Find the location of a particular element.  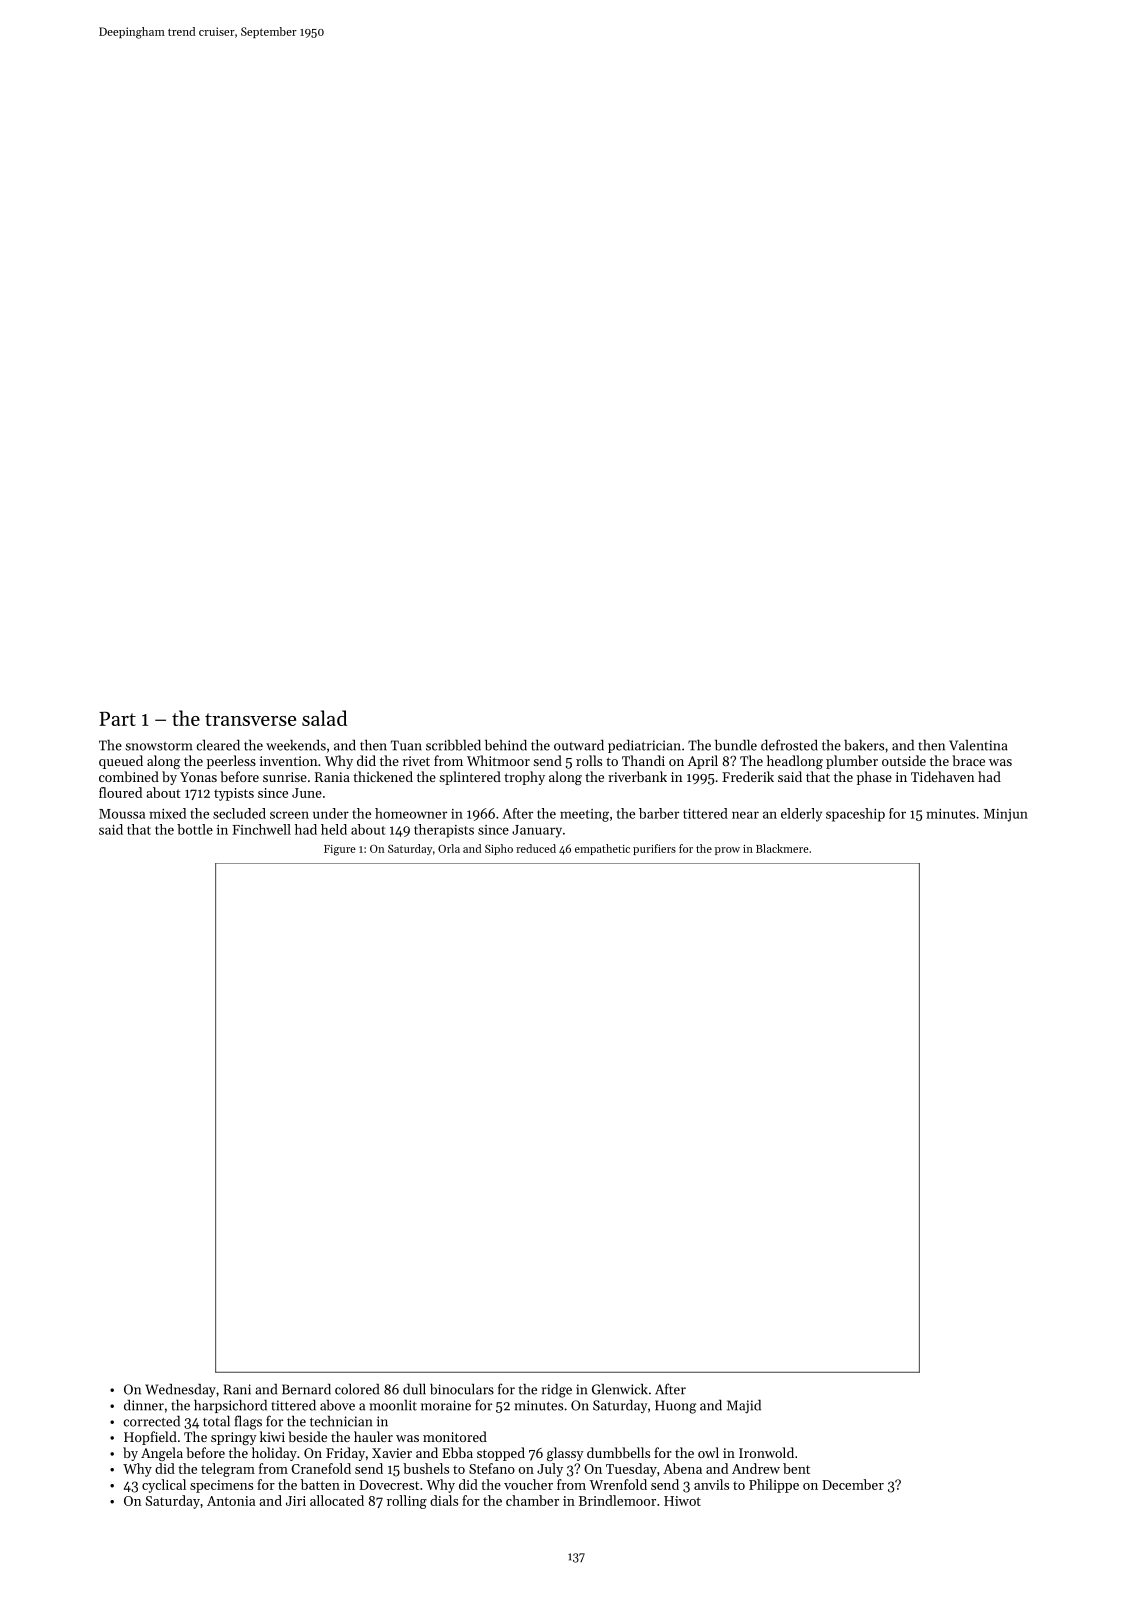

Hiwot is located at coordinates (682, 1501).
